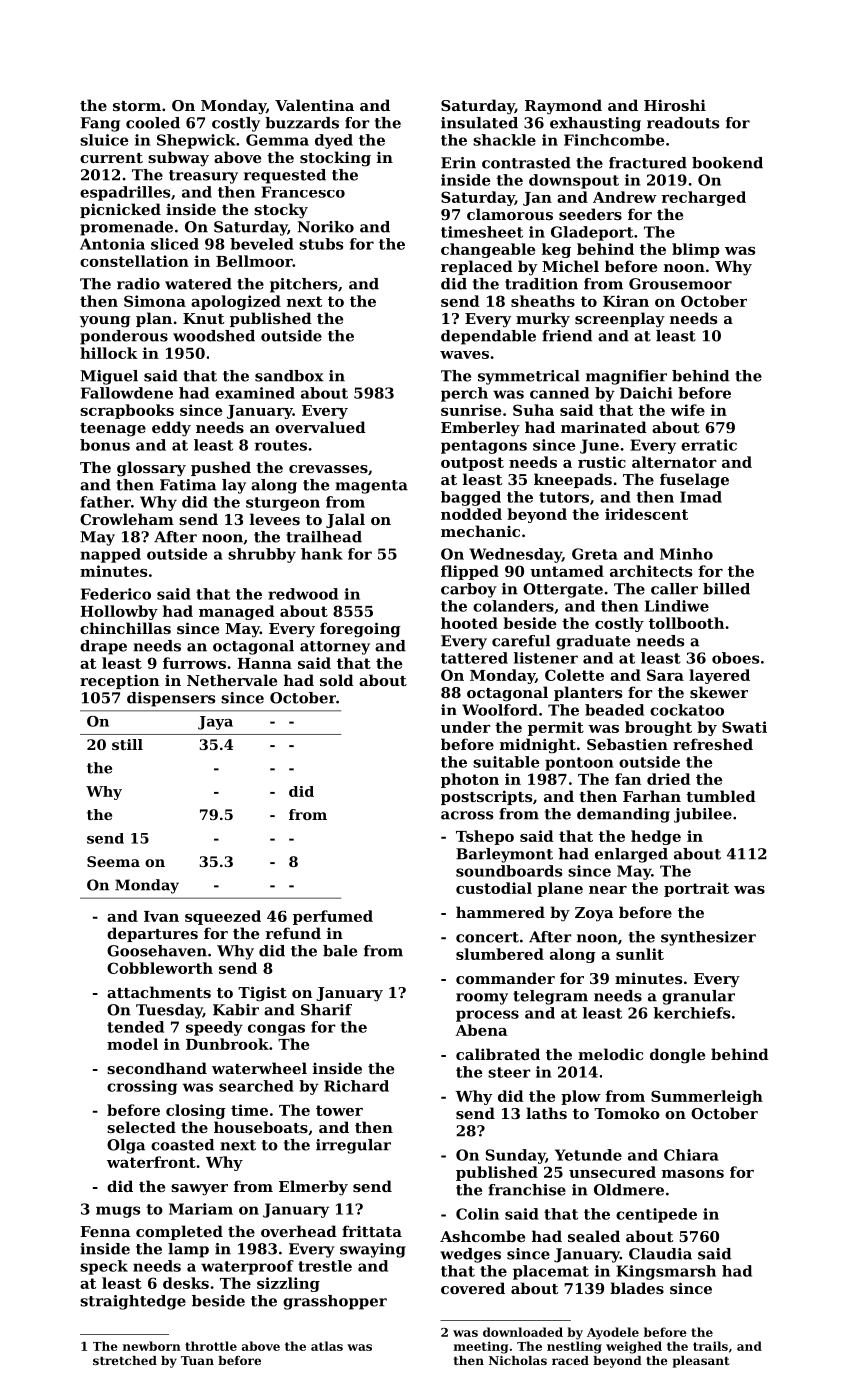  What do you see at coordinates (550, 997) in the screenshot?
I see `telegram` at bounding box center [550, 997].
